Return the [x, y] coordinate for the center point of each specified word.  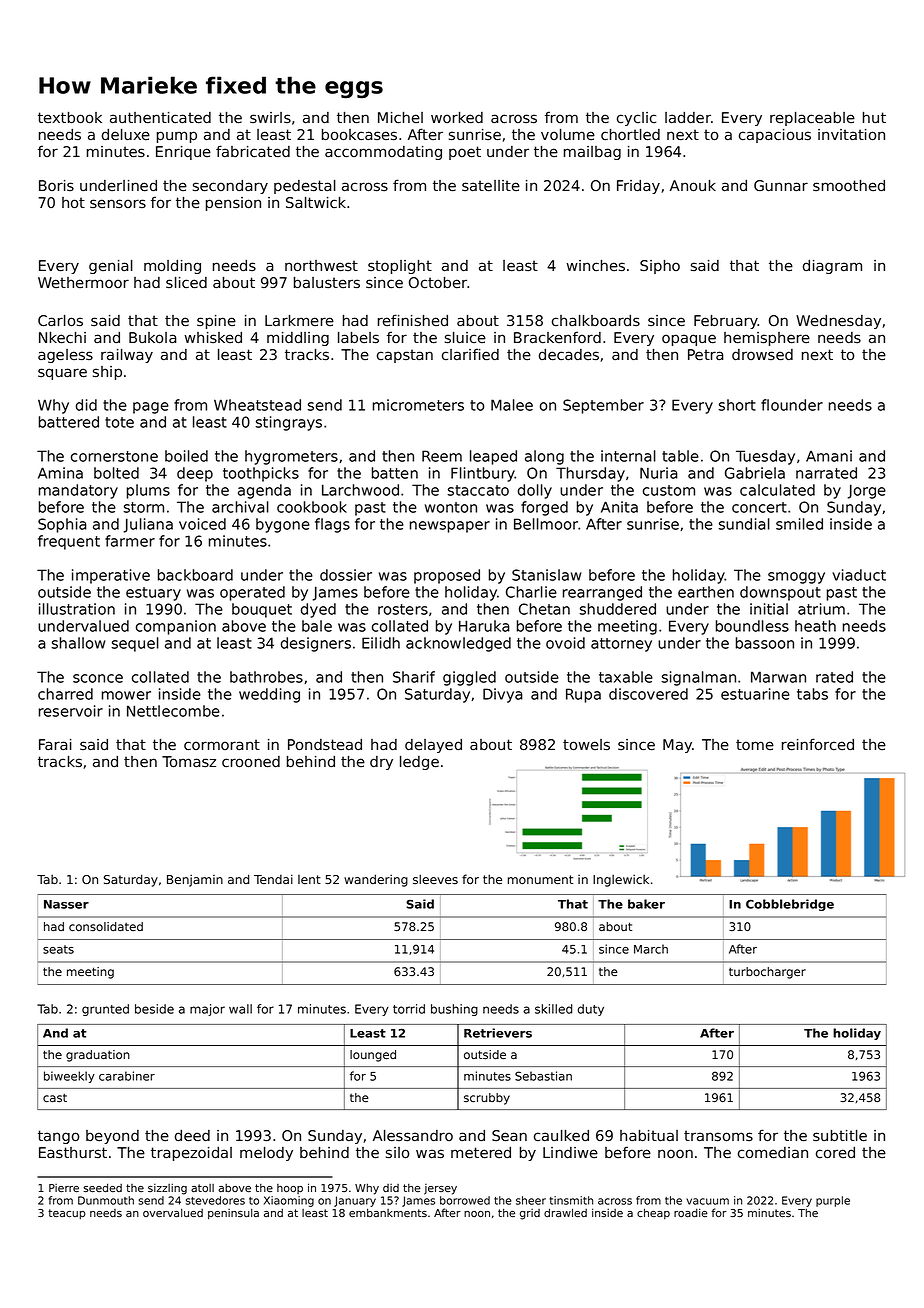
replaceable [812, 119]
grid [530, 1214]
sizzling [167, 1189]
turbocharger [767, 973]
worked [457, 118]
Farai [55, 744]
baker [646, 904]
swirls [270, 118]
